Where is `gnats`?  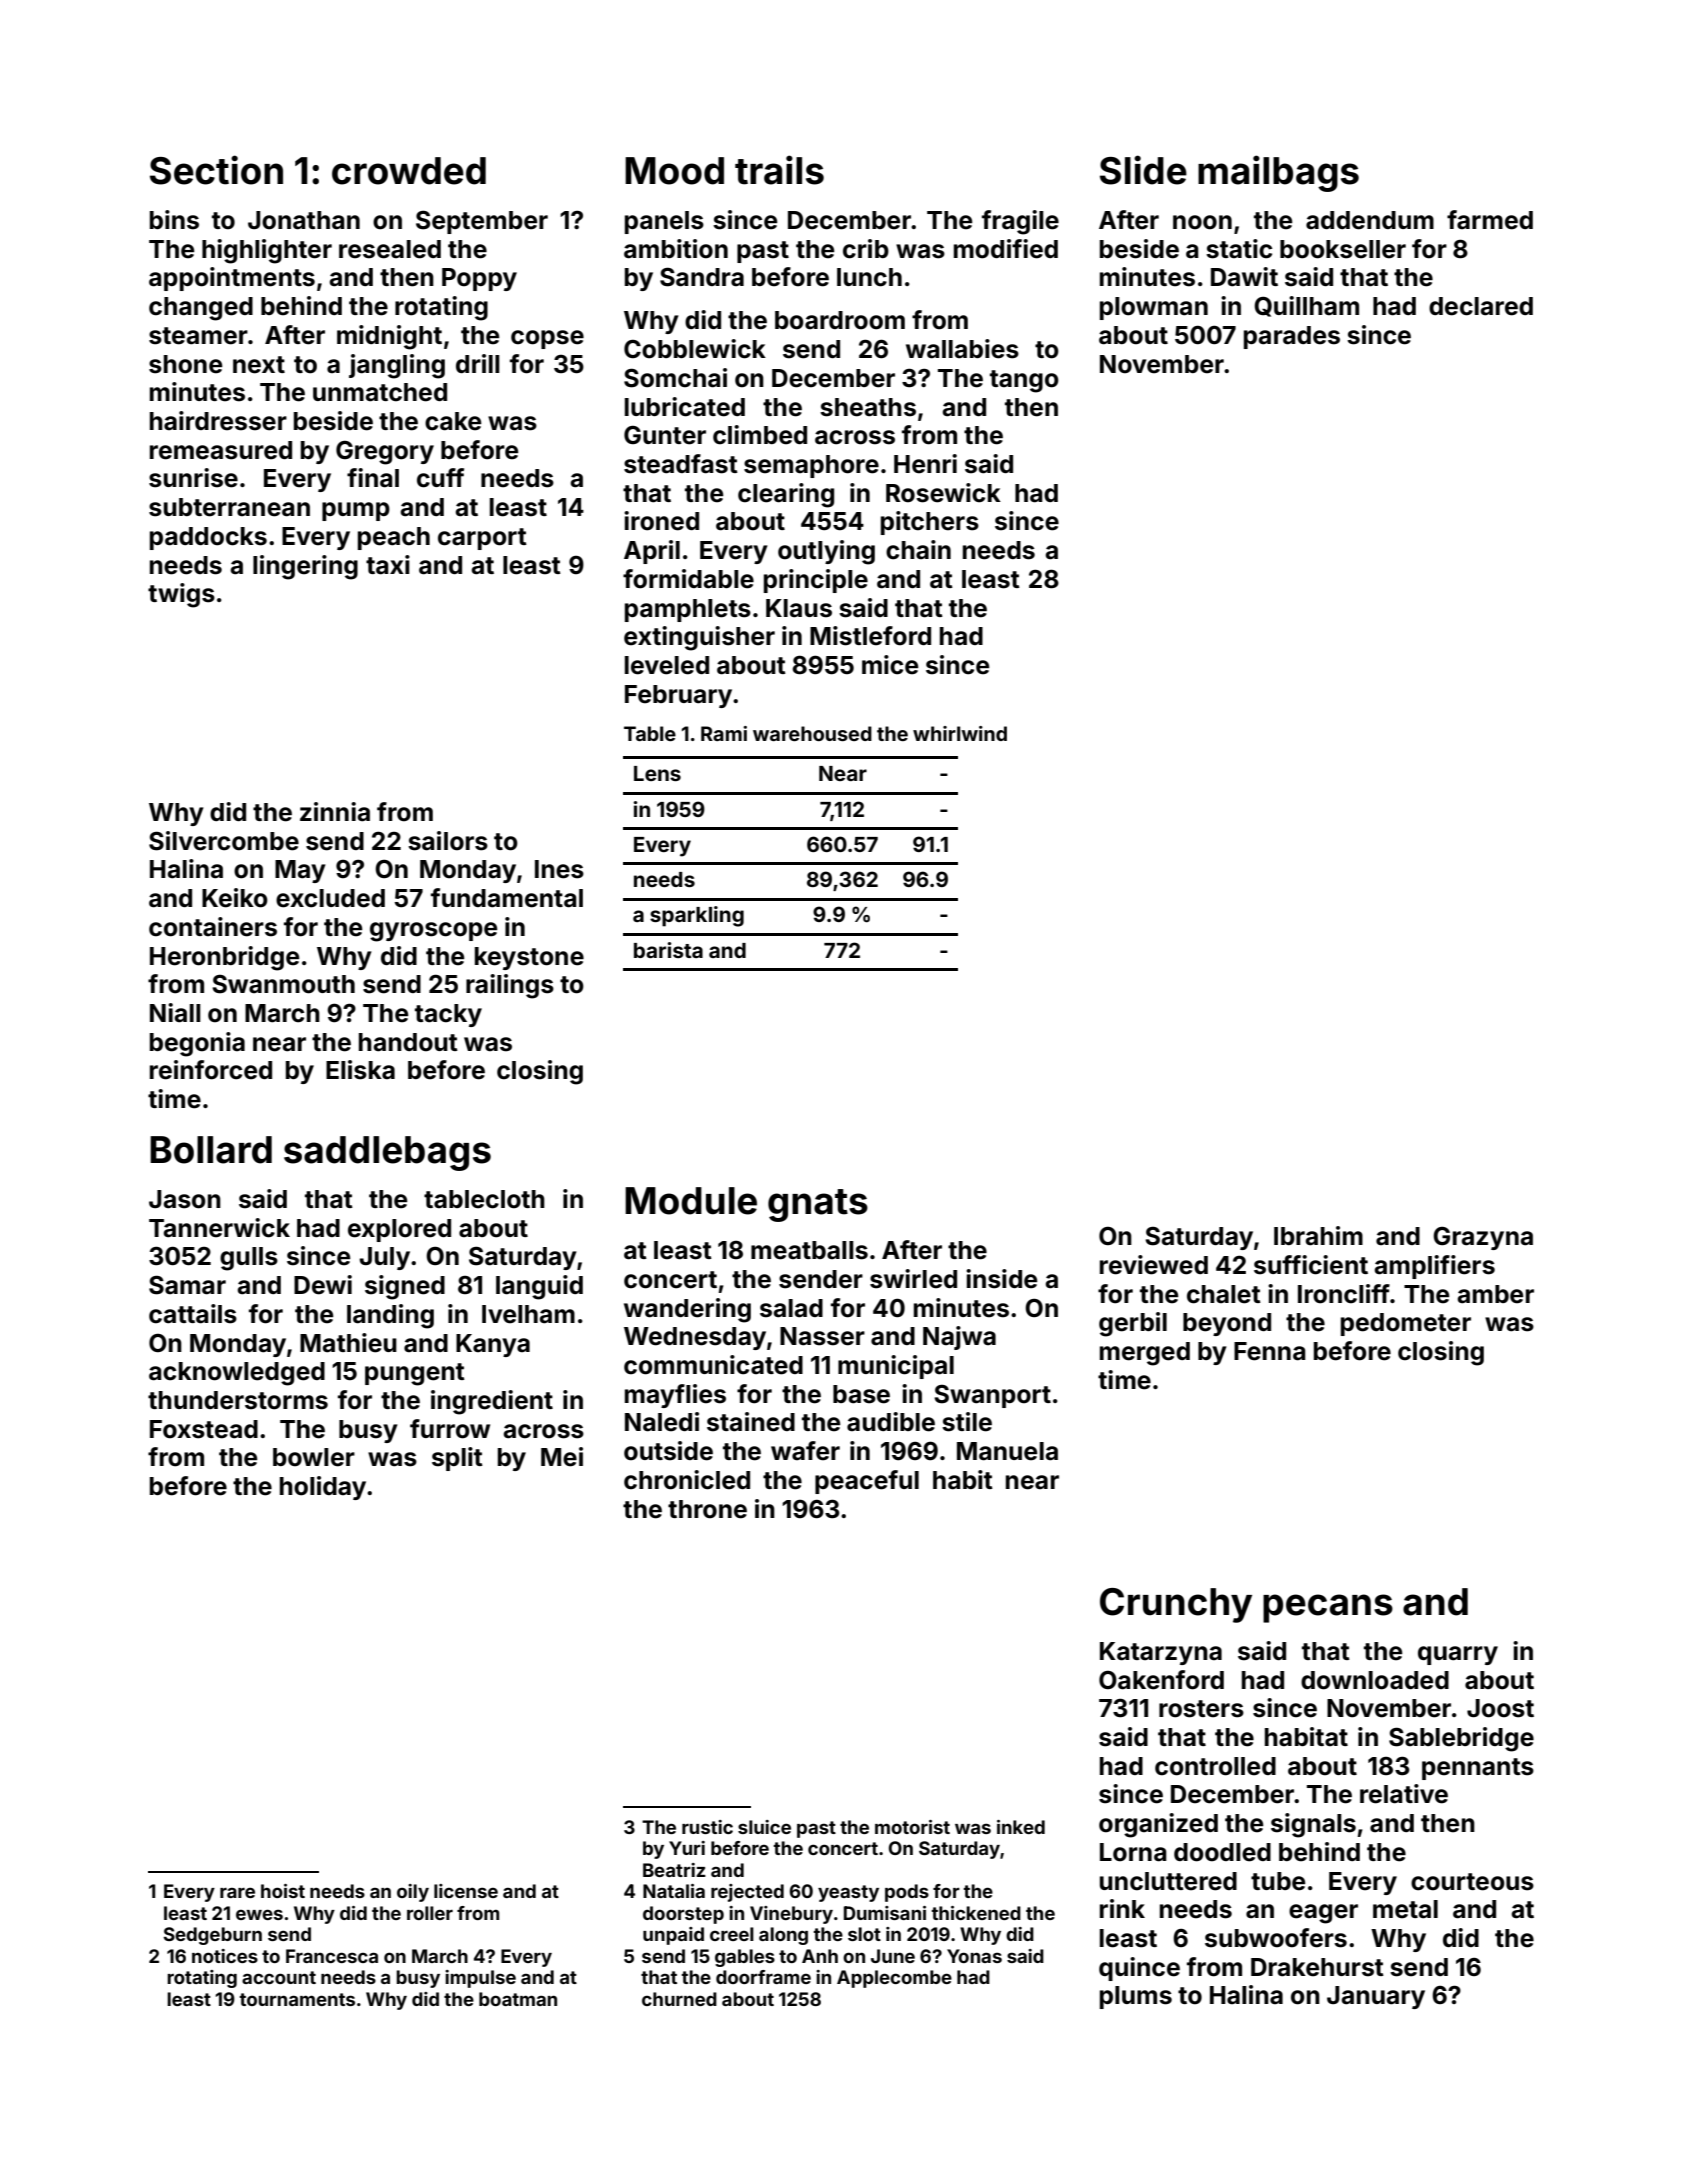
gnats is located at coordinates (818, 1205).
